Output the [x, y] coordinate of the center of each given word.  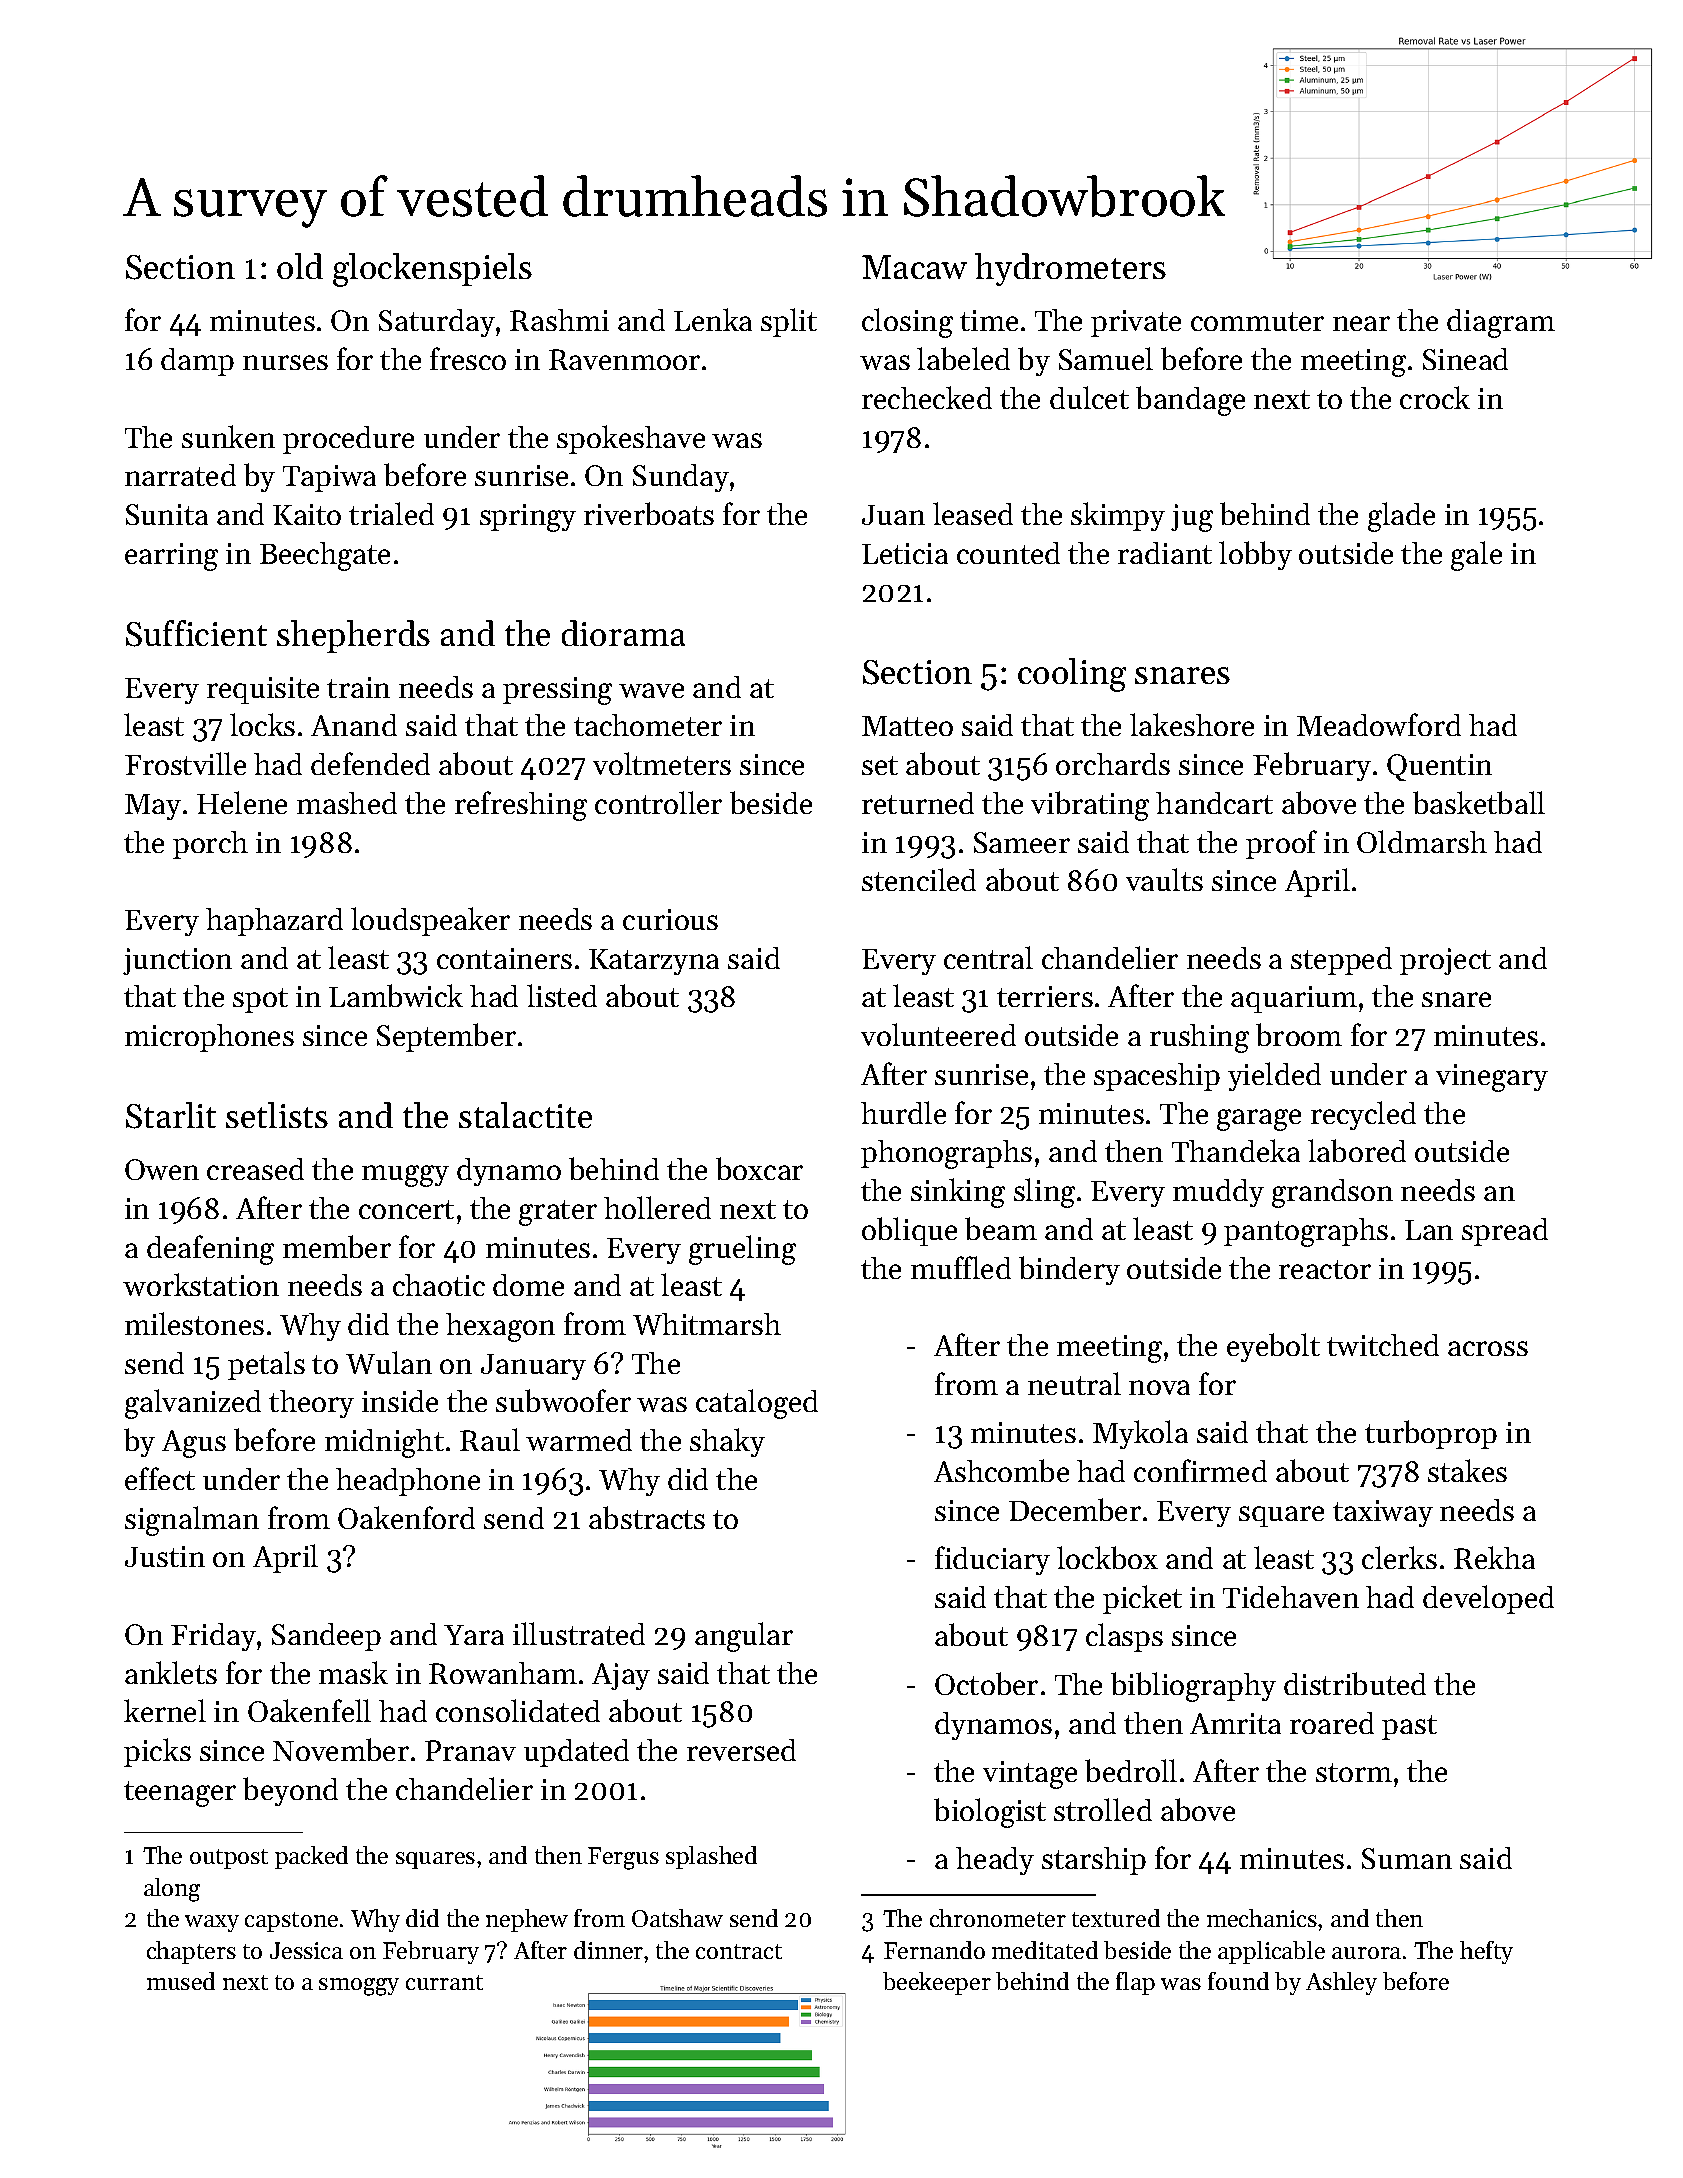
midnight [384, 1443]
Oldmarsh [1422, 841]
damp [197, 362]
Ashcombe [1001, 1470]
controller [658, 802]
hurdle [903, 1112]
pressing [557, 691]
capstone [291, 1922]
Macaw [914, 267]
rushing [1199, 1038]
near [1361, 323]
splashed [711, 1857]
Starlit [171, 1115]
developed [1488, 1599]
